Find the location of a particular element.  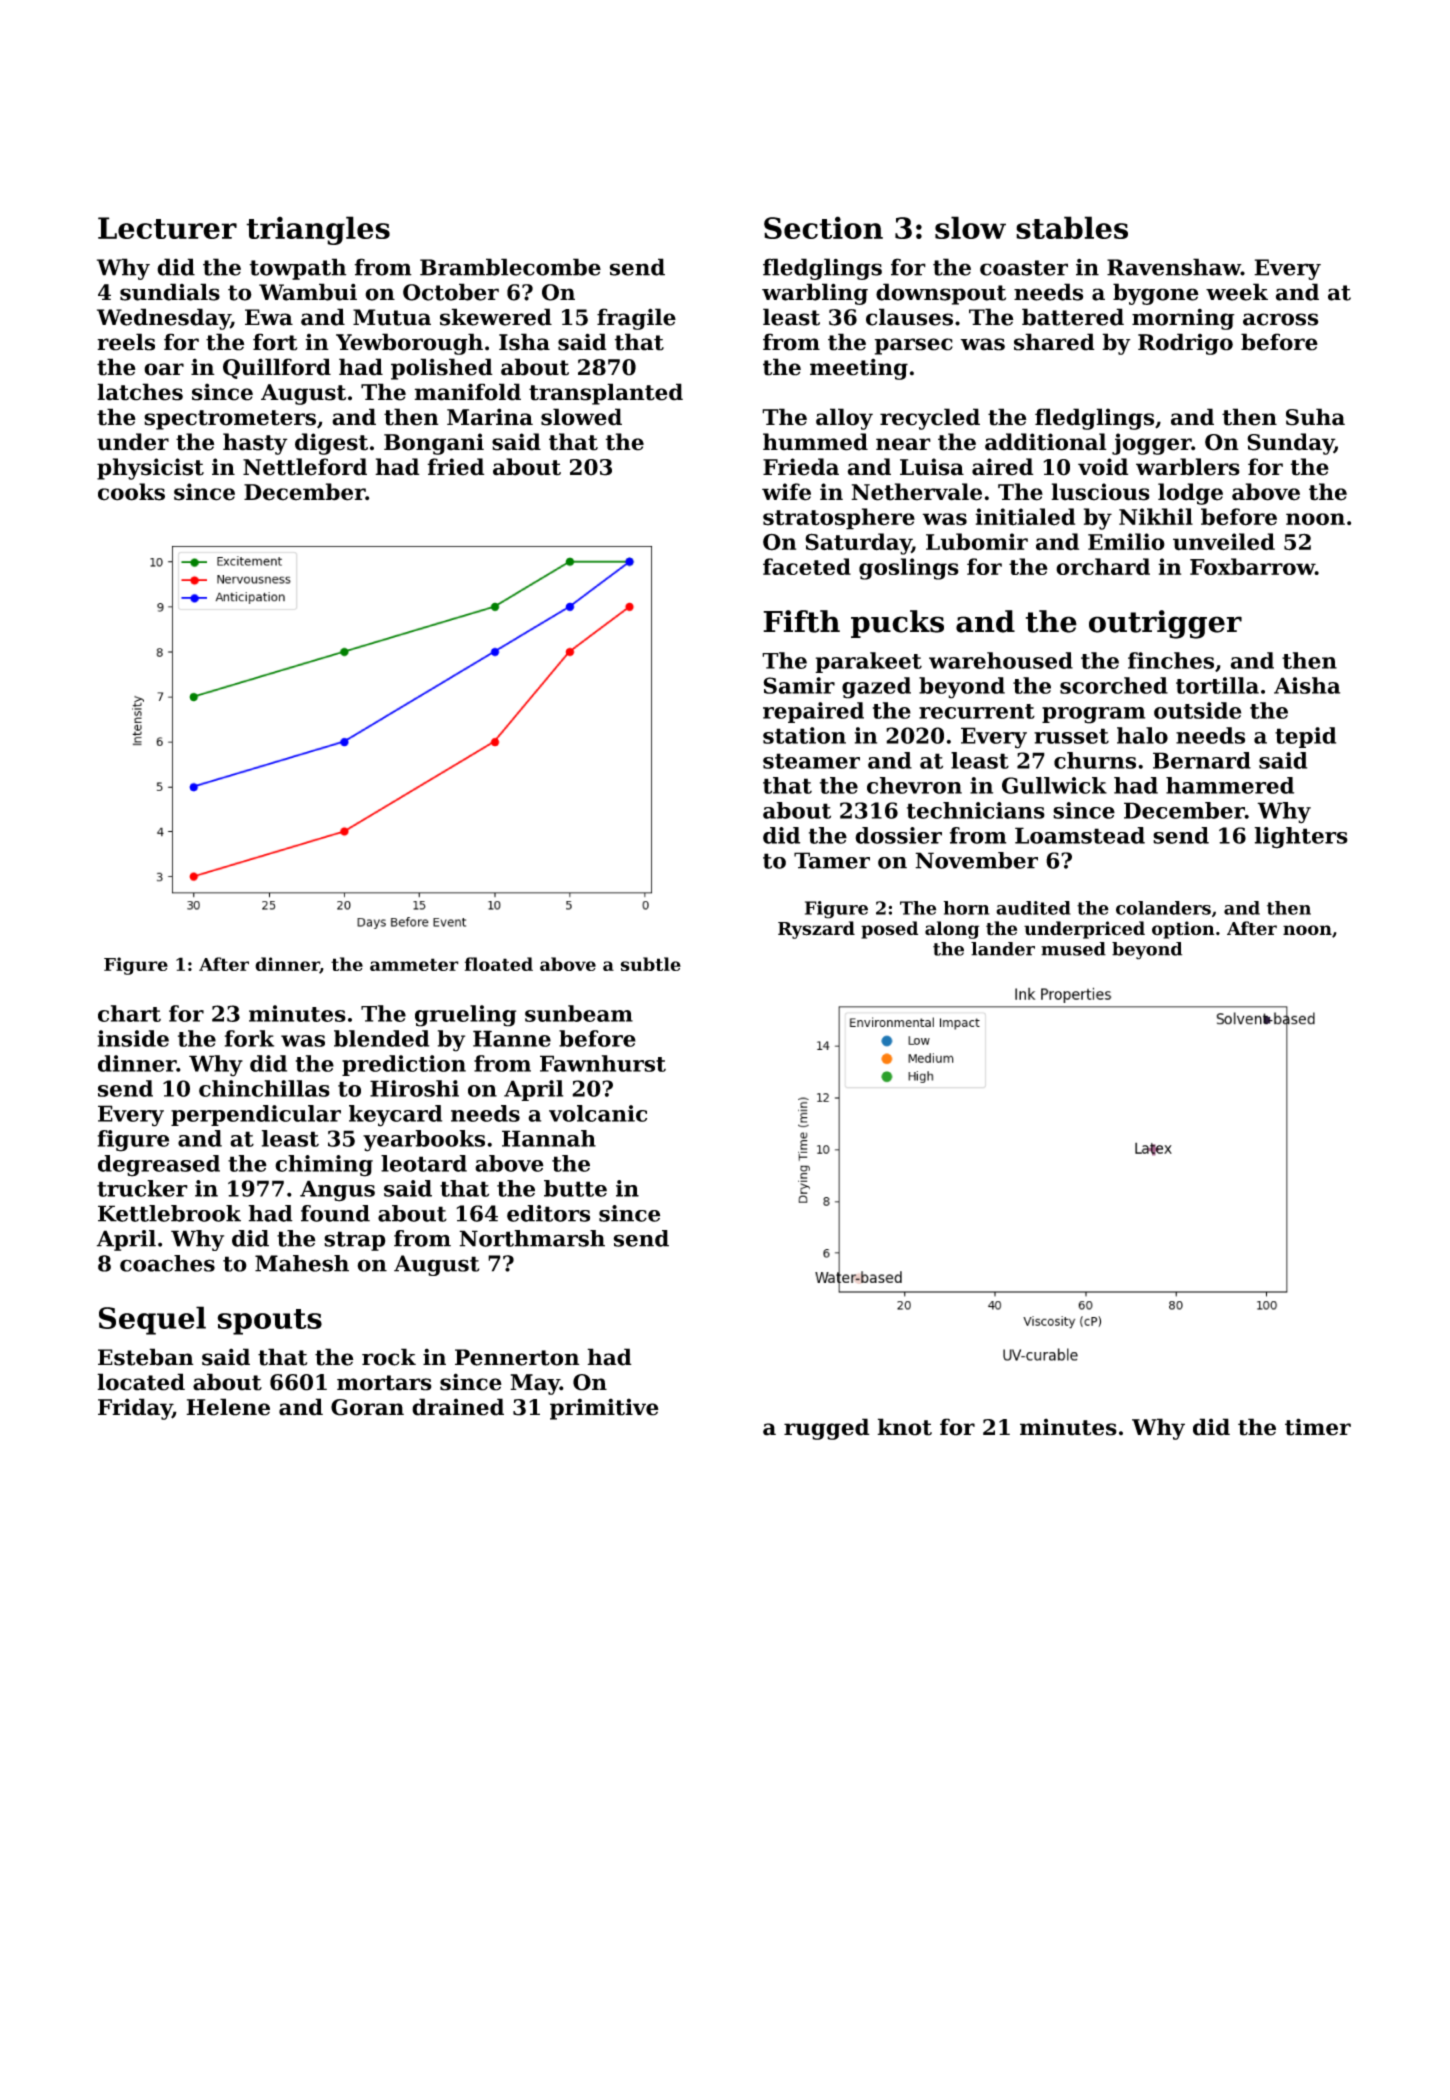

butte is located at coordinates (575, 1188).
